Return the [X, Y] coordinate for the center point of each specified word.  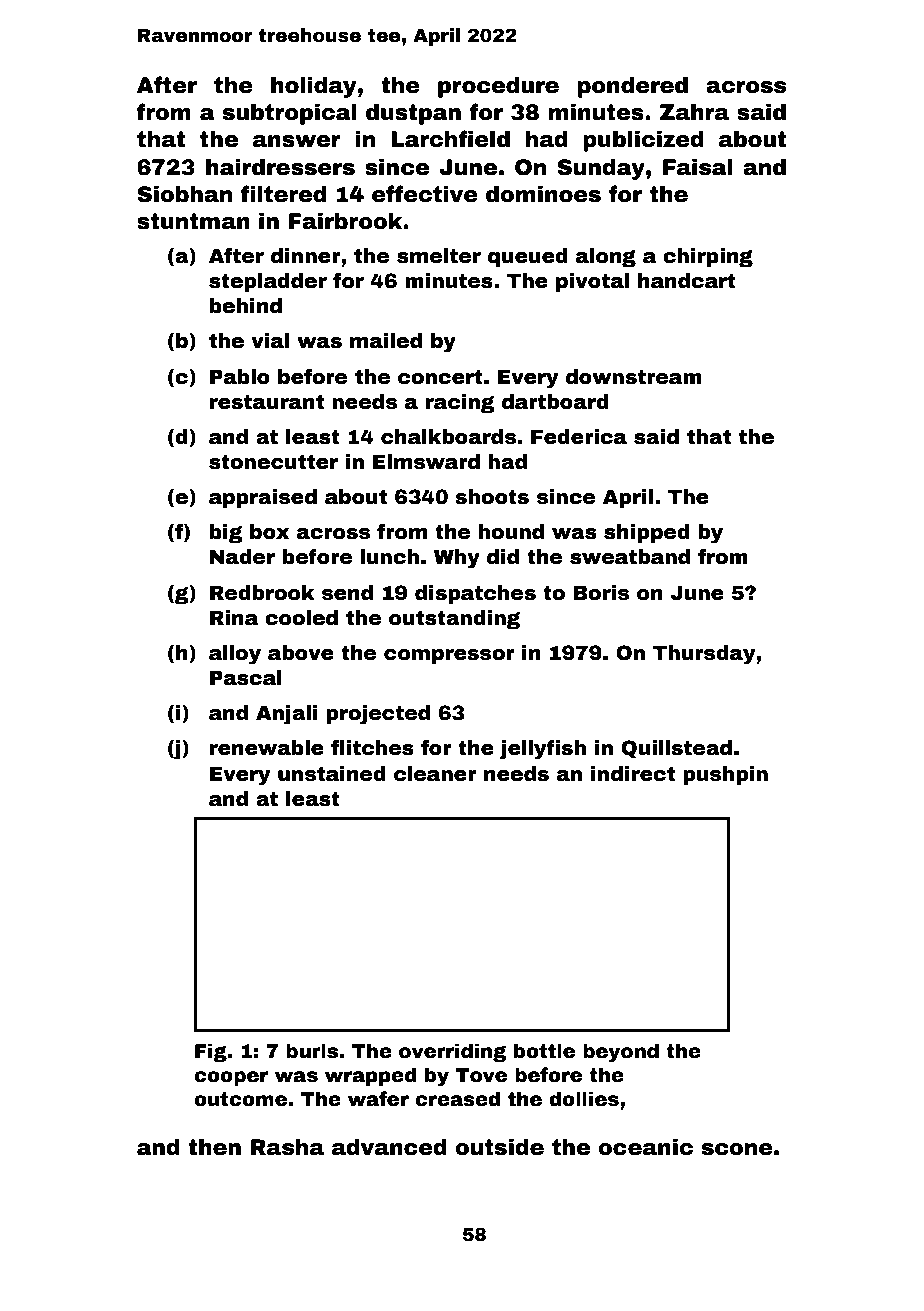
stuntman [193, 221]
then [214, 1147]
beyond [621, 1053]
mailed [386, 341]
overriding [452, 1052]
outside [499, 1147]
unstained [332, 774]
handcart [687, 281]
